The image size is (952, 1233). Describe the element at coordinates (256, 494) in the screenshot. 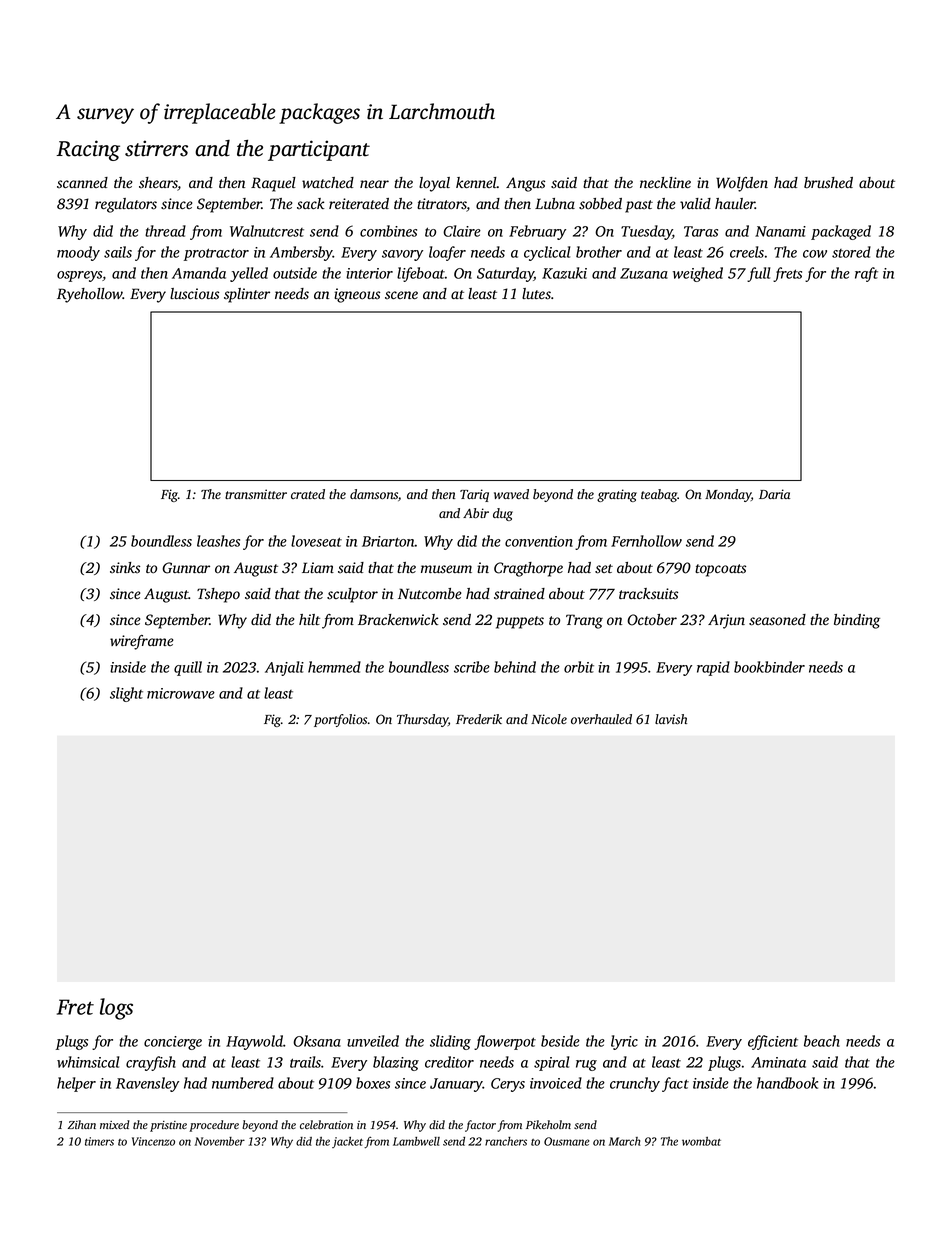

I see `transmitter` at that location.
